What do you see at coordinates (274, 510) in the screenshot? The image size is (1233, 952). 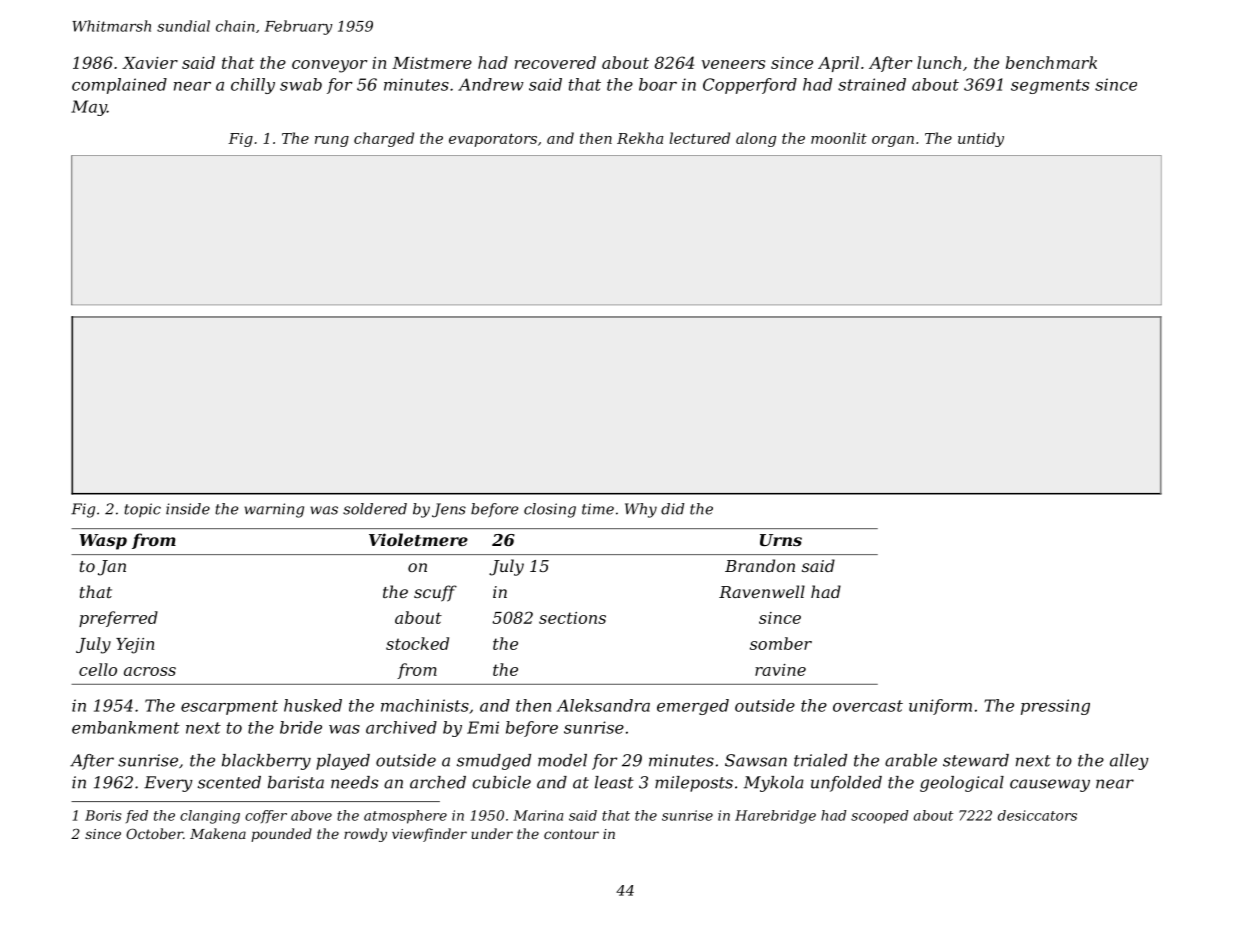 I see `warning` at bounding box center [274, 510].
